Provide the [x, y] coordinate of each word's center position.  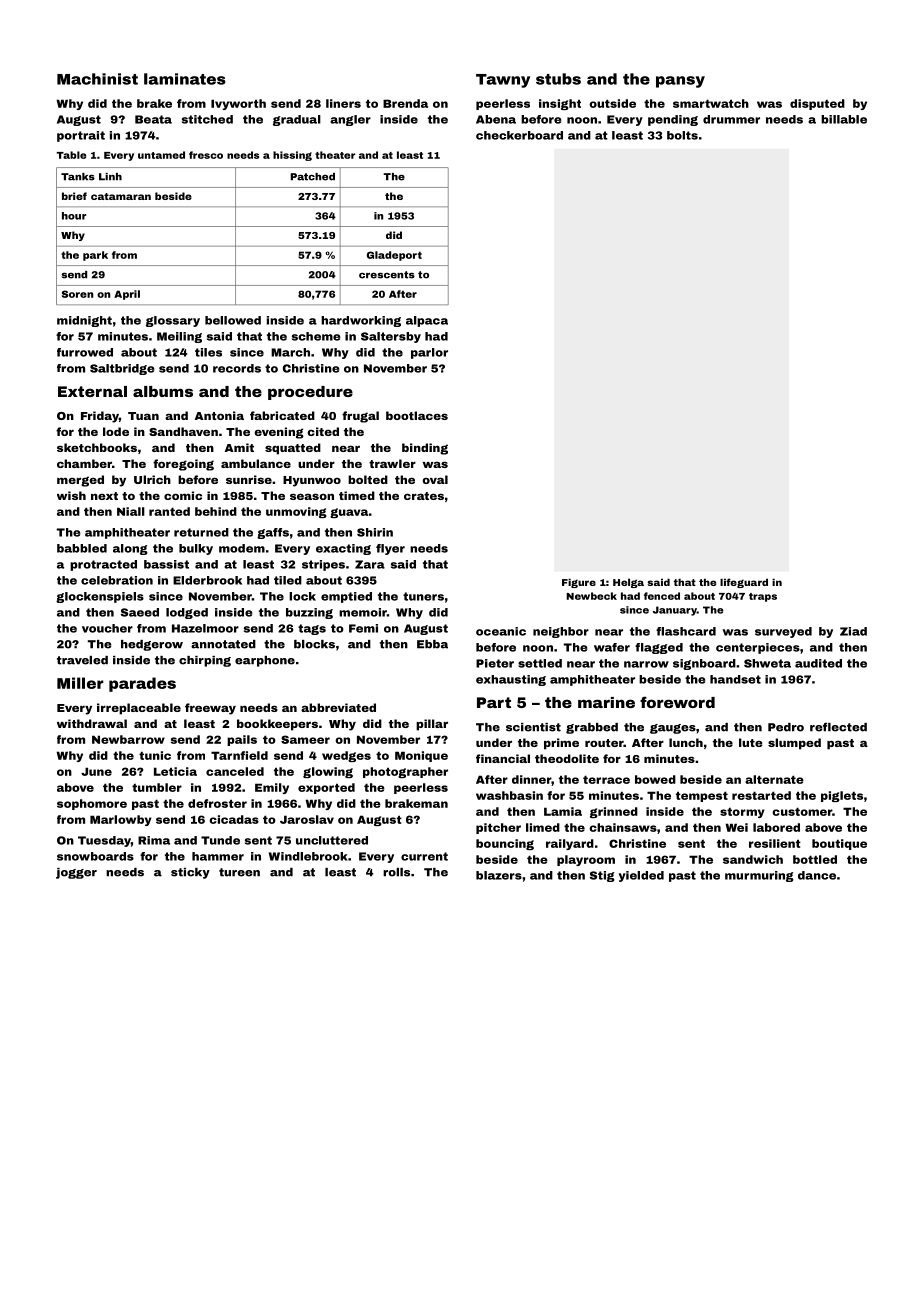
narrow [646, 664]
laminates [185, 79]
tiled [288, 580]
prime [561, 744]
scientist [533, 727]
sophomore [92, 804]
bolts [682, 135]
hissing [292, 156]
